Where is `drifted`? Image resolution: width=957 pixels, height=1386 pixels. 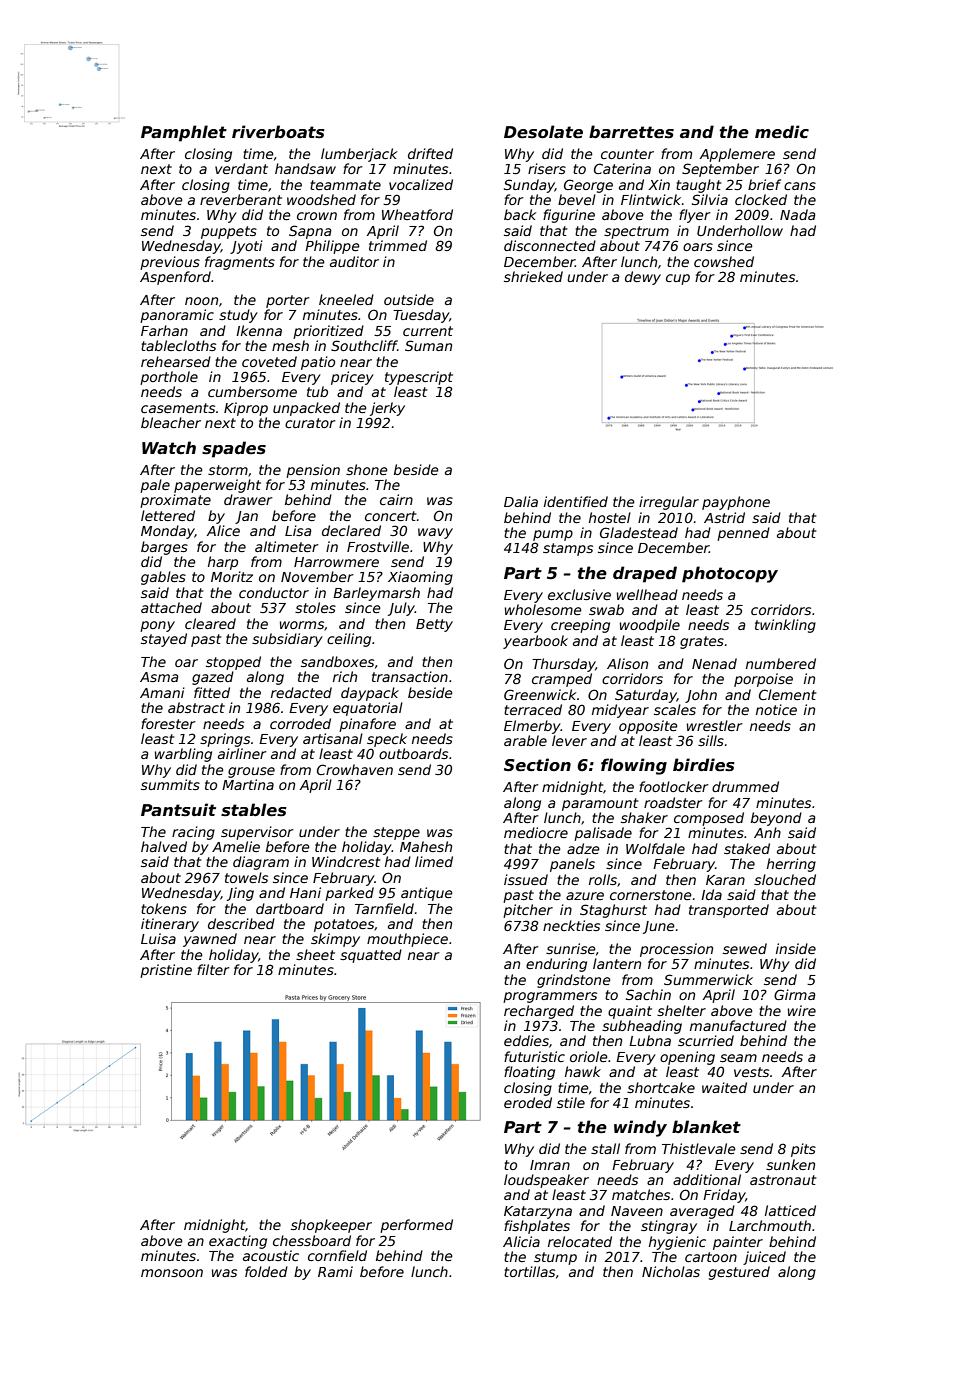 drifted is located at coordinates (430, 153).
